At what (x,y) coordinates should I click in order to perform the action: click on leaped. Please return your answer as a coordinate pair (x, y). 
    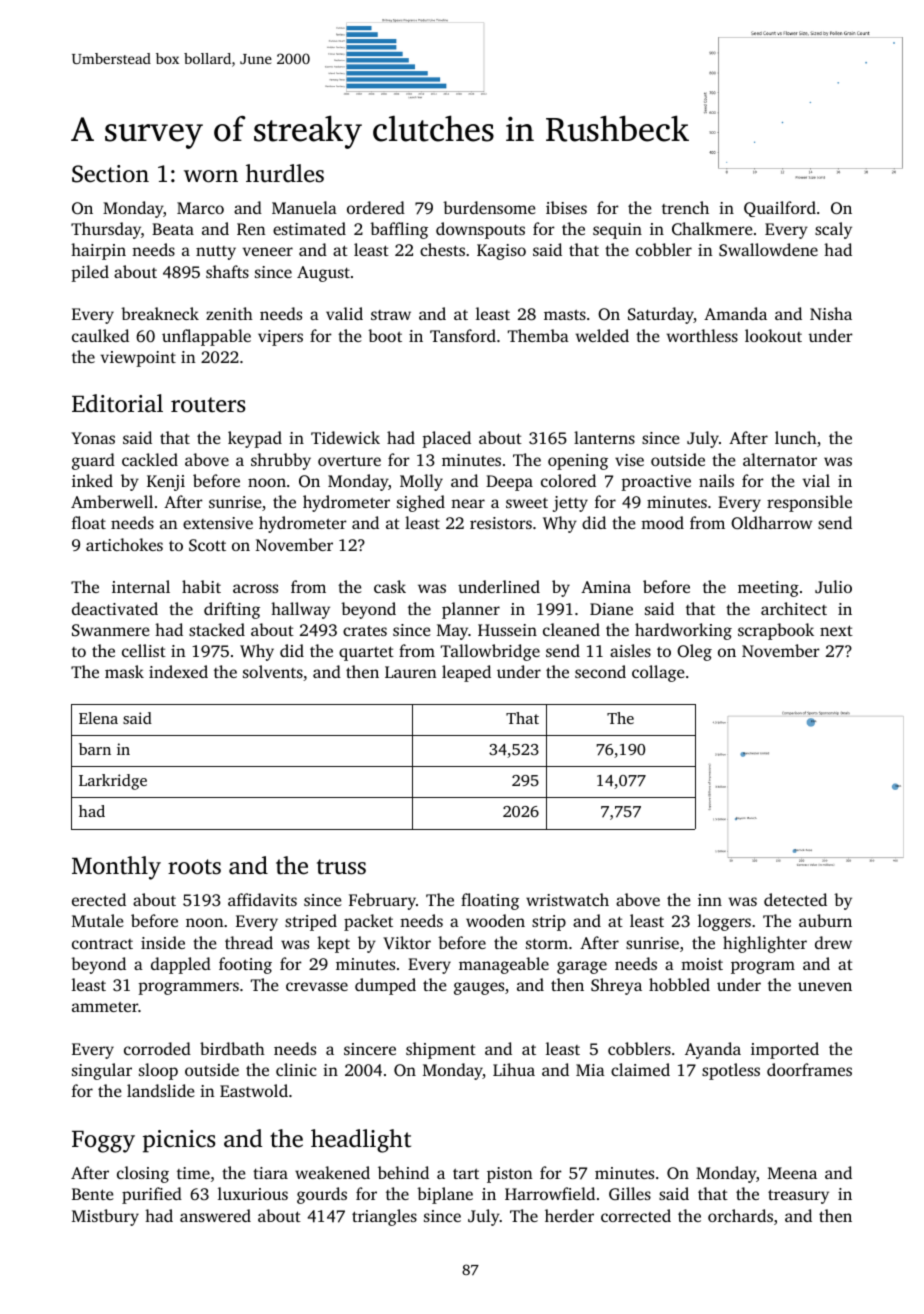
    Looking at the image, I should click on (466, 673).
